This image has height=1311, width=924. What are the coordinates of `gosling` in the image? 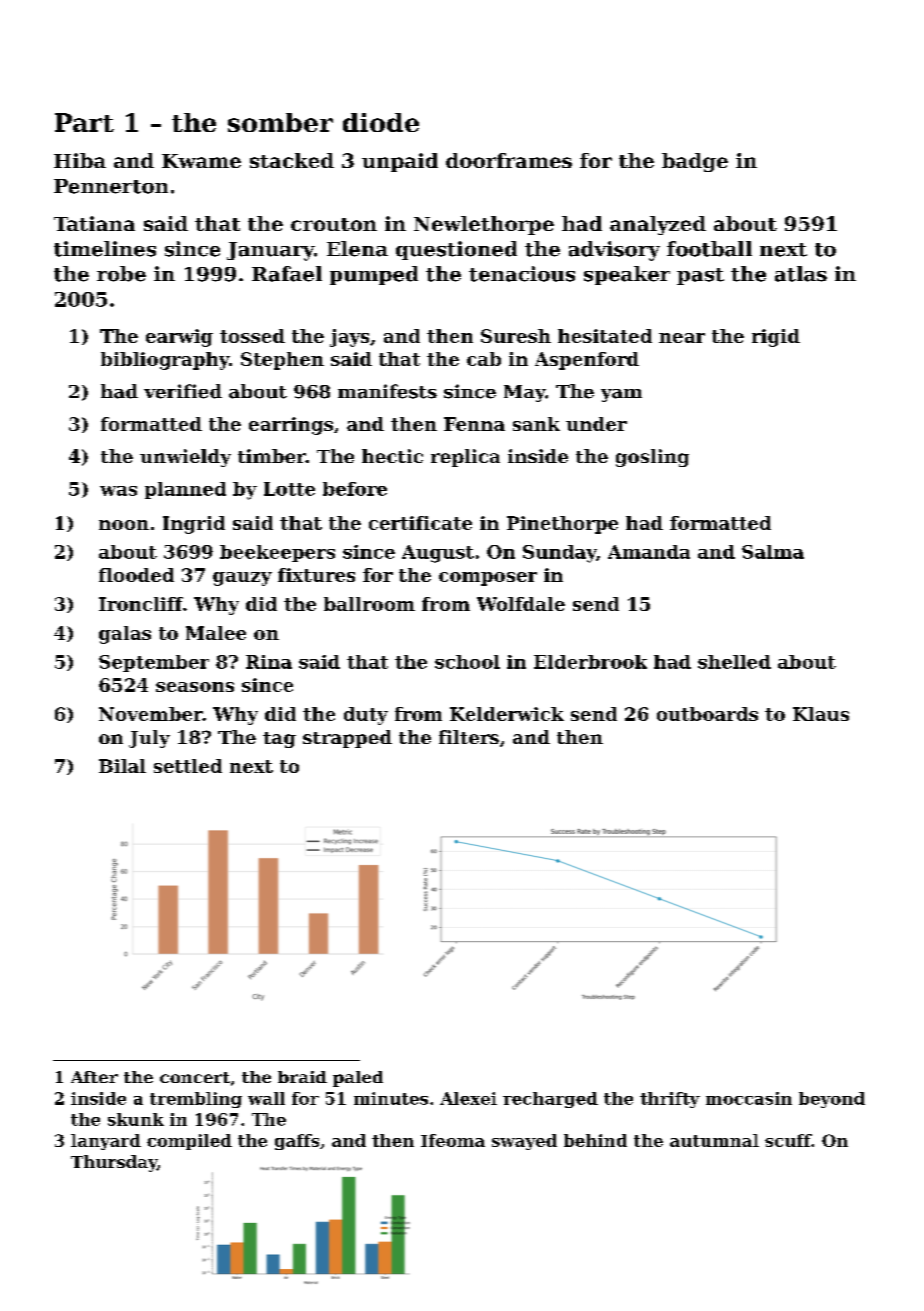 It's located at (652, 458).
